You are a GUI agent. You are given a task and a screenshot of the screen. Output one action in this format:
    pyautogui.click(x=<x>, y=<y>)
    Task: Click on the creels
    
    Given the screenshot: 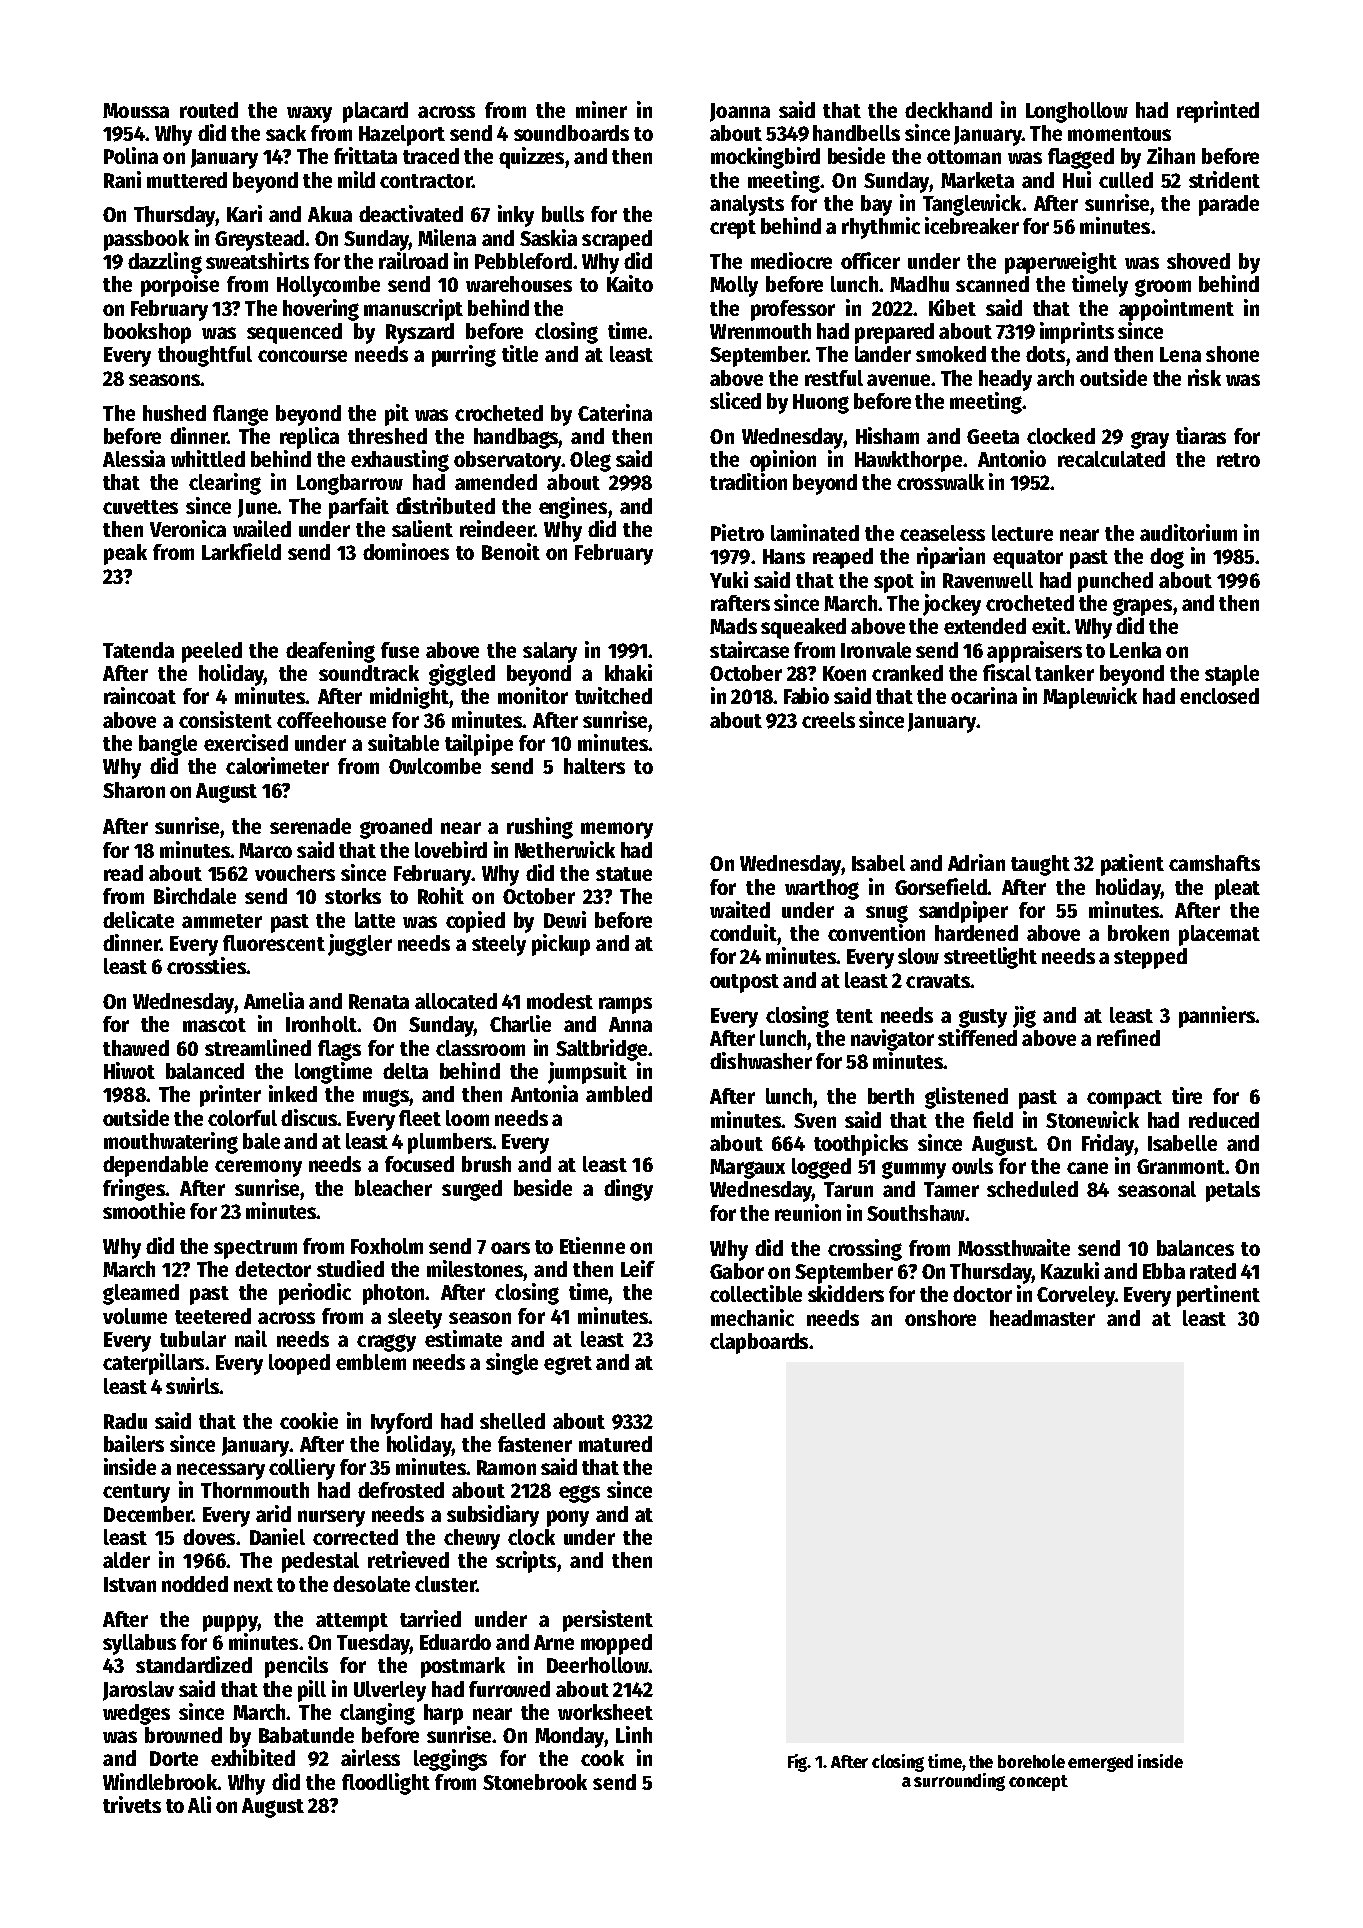 What is the action you would take?
    pyautogui.click(x=828, y=720)
